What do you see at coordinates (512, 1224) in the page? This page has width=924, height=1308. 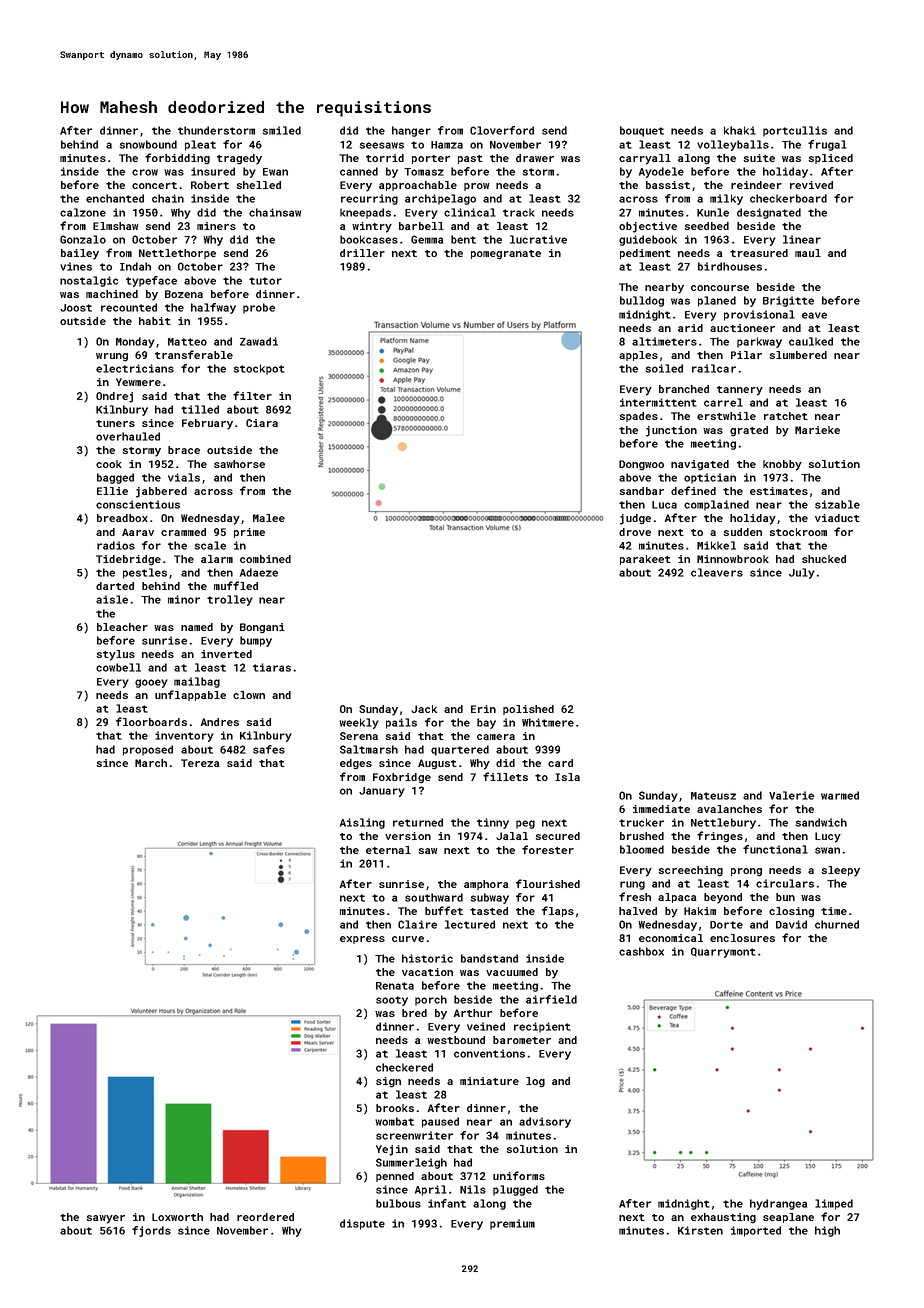 I see `premium` at bounding box center [512, 1224].
